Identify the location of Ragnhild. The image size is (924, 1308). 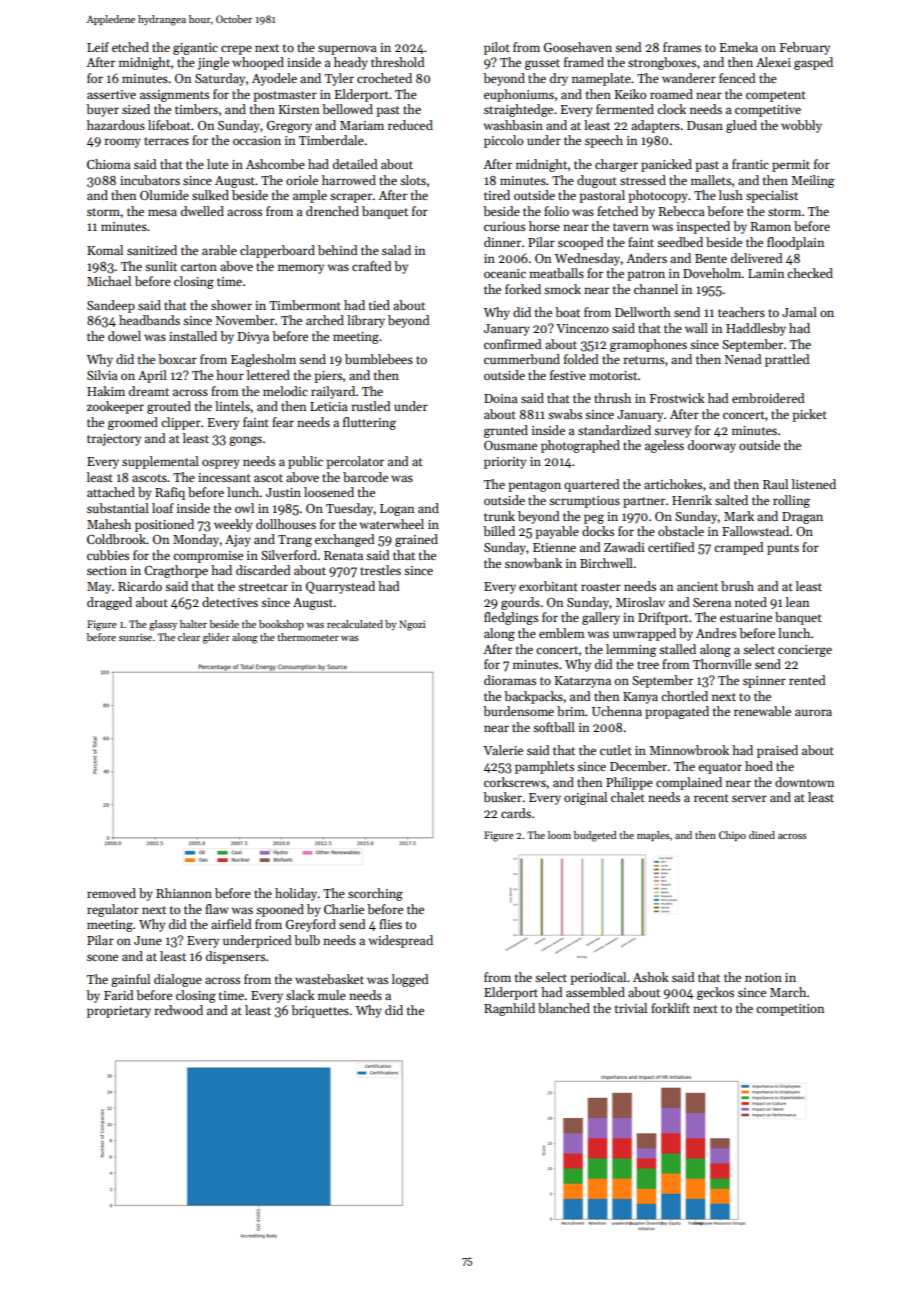
(509, 1009).
